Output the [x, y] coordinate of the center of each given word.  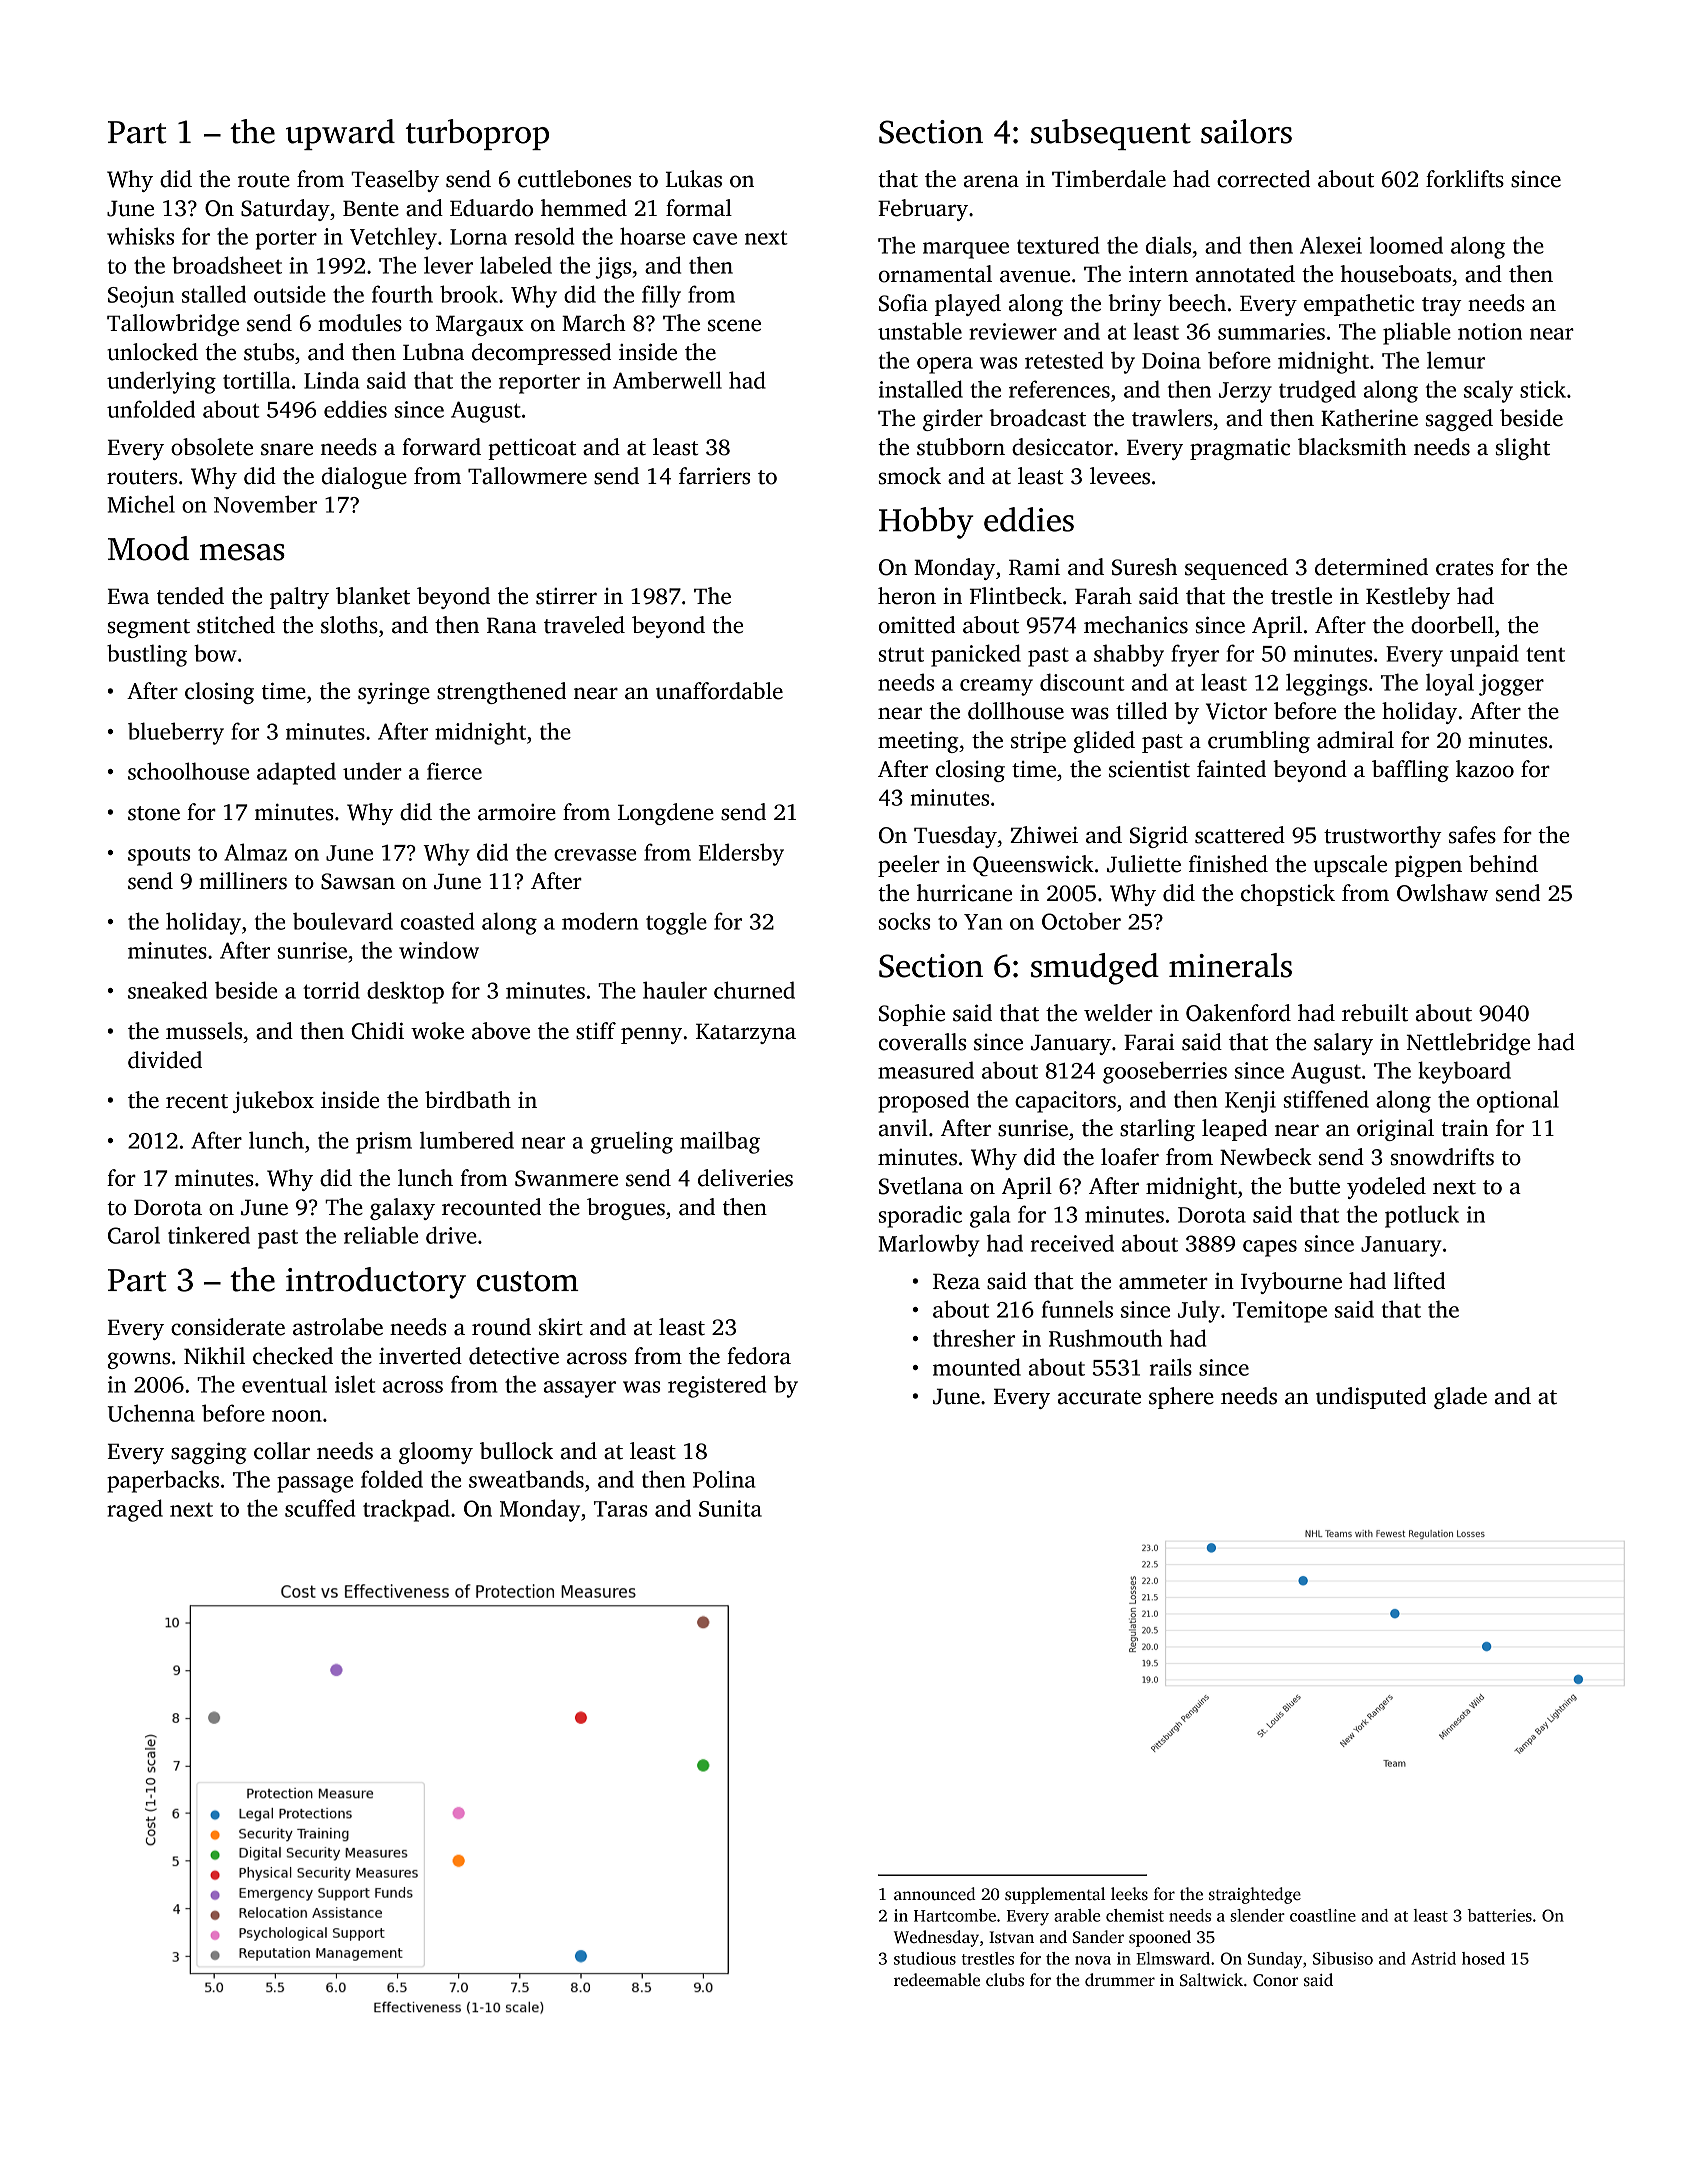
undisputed [1371, 1398]
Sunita [730, 1508]
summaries [1271, 331]
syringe [394, 693]
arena [991, 181]
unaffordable [719, 691]
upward [340, 134]
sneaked [167, 990]
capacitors [1065, 1102]
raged [135, 1510]
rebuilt [1375, 1013]
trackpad [406, 1510]
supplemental [1055, 1895]
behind [1503, 864]
